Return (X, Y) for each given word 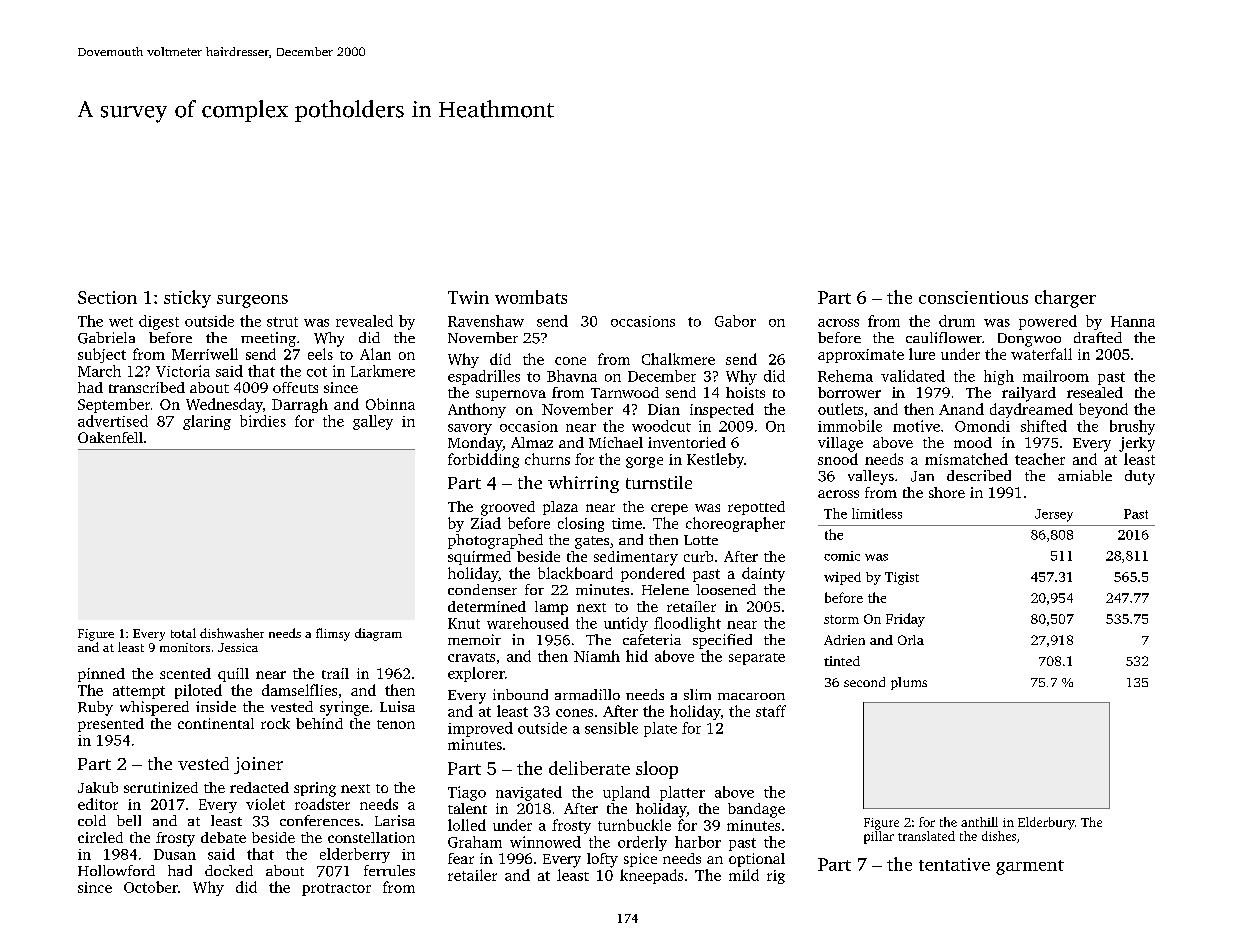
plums (909, 683)
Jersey (1054, 515)
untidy (626, 624)
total (183, 633)
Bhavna (572, 376)
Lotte (701, 540)
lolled (467, 825)
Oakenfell (110, 437)
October (151, 887)
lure (922, 354)
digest (159, 322)
